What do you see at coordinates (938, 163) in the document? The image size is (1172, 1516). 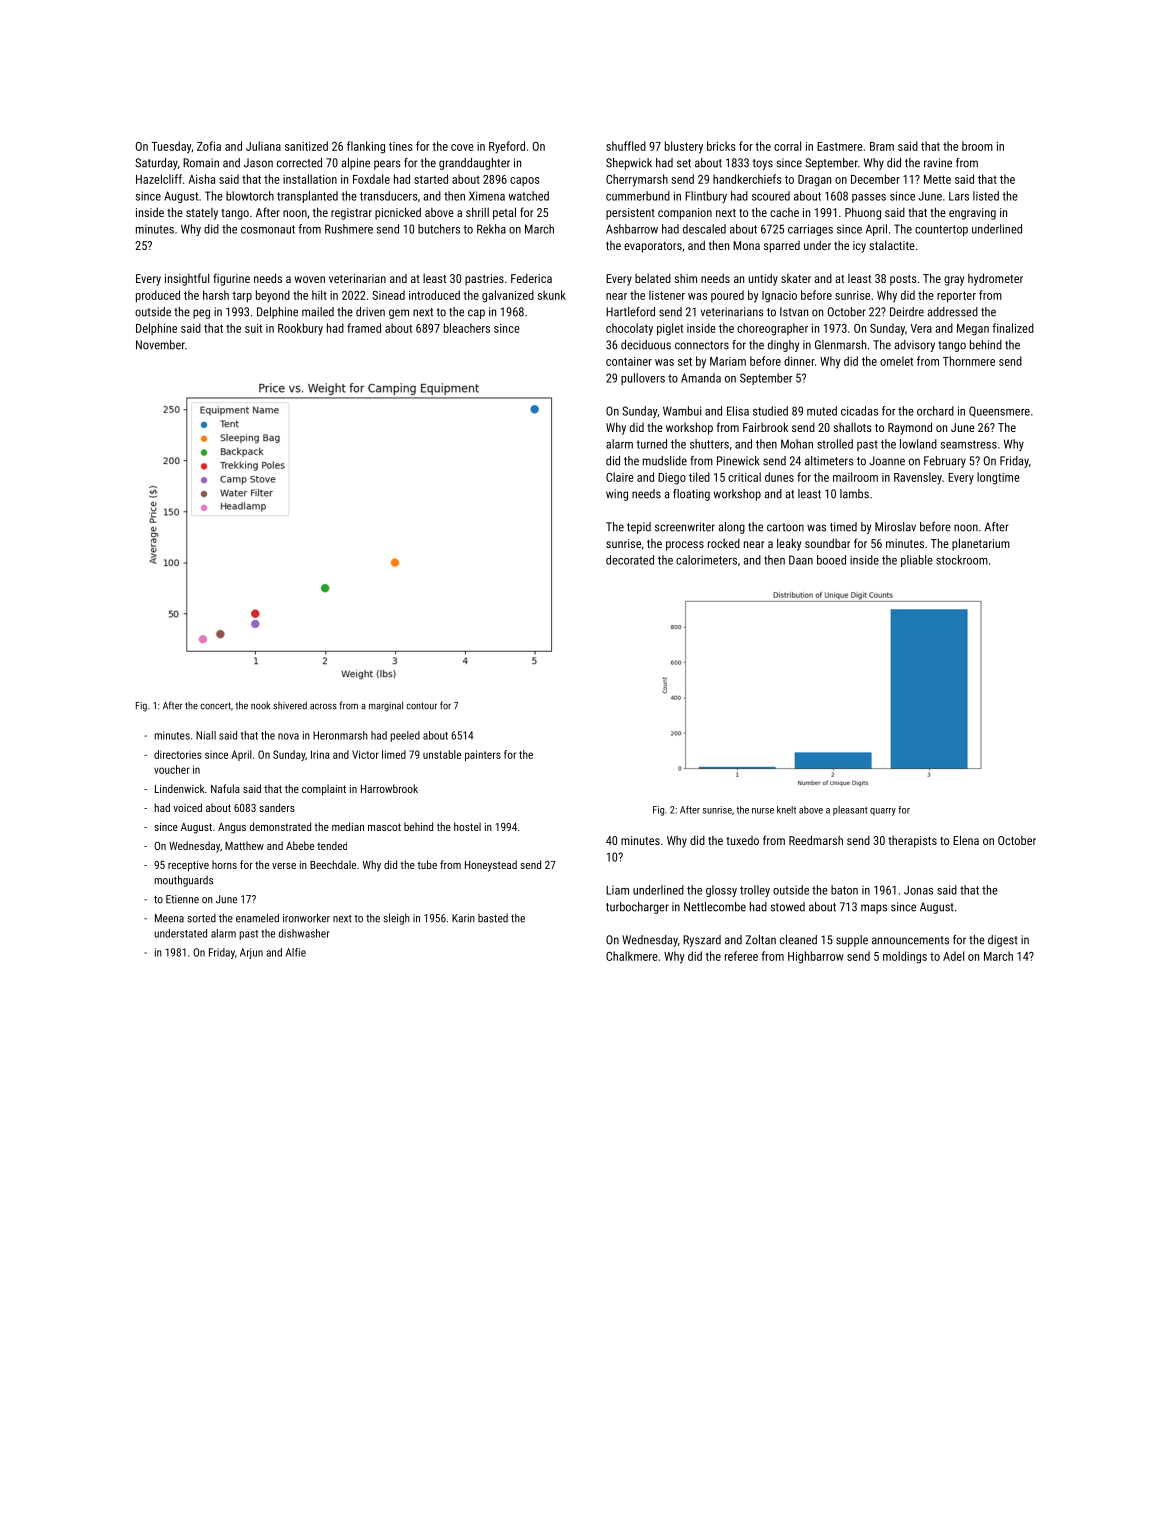 I see `ravine` at bounding box center [938, 163].
